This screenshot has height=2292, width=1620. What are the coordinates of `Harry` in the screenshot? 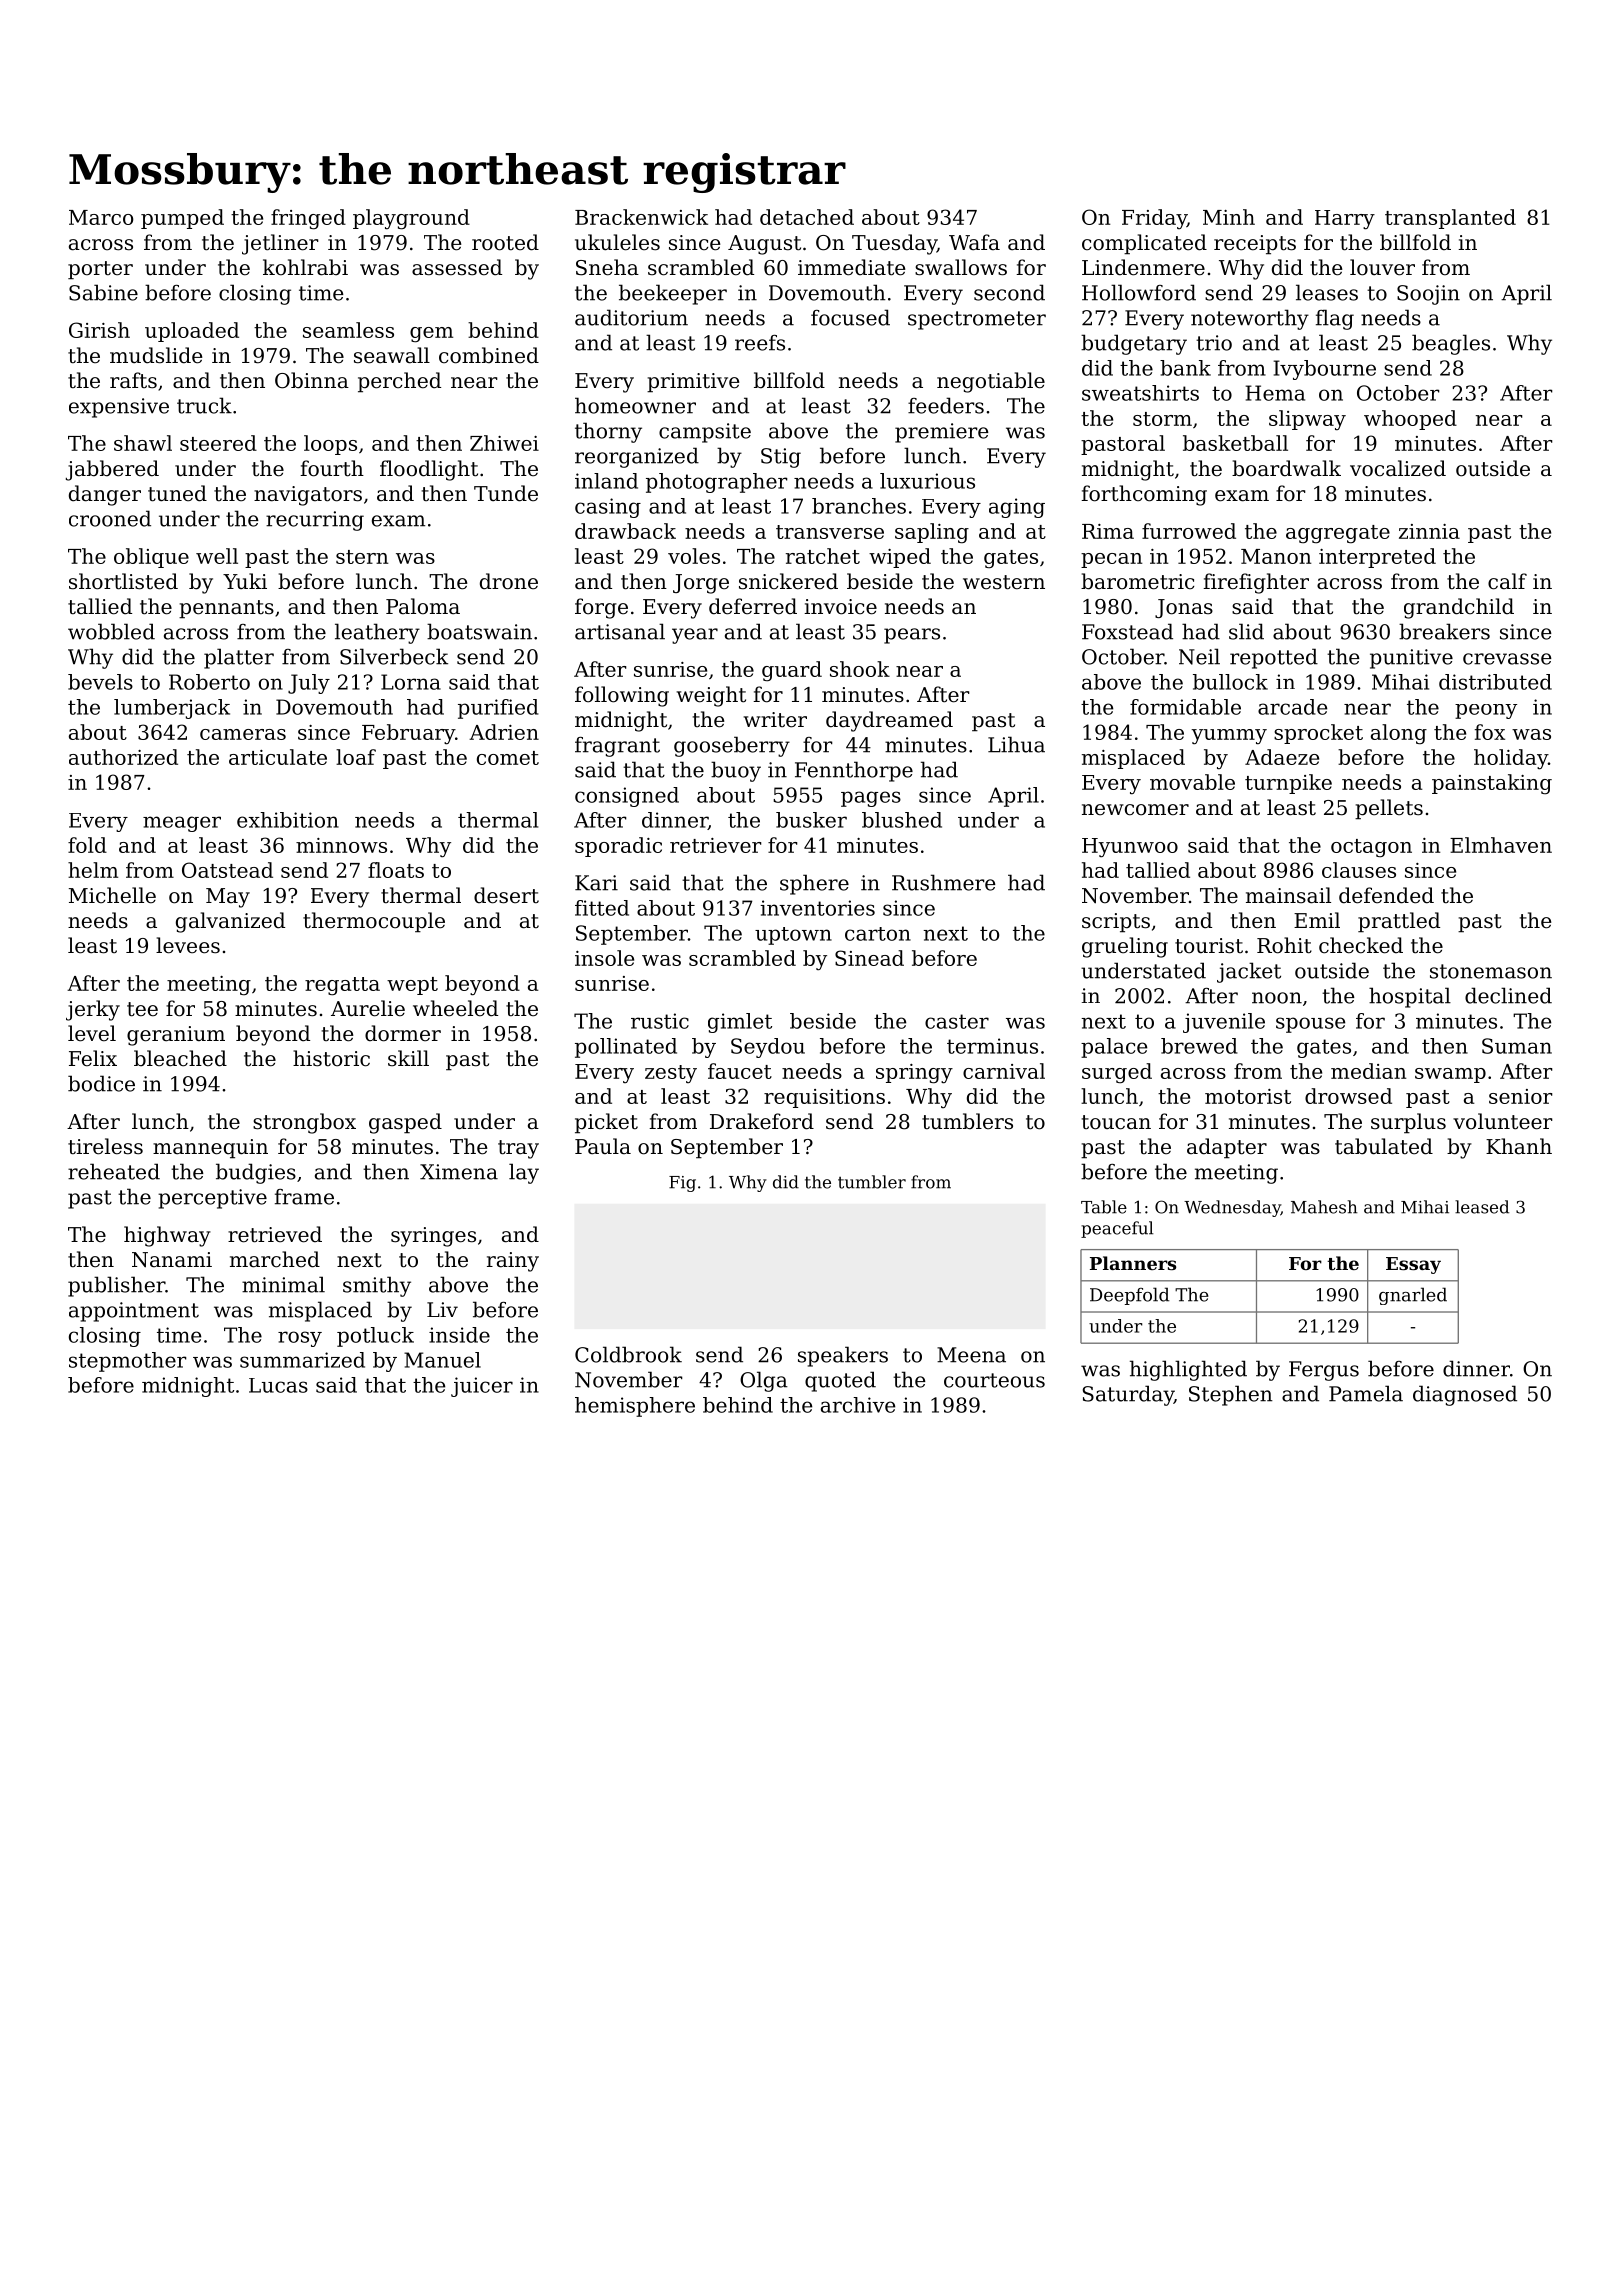 It's located at (1345, 220).
